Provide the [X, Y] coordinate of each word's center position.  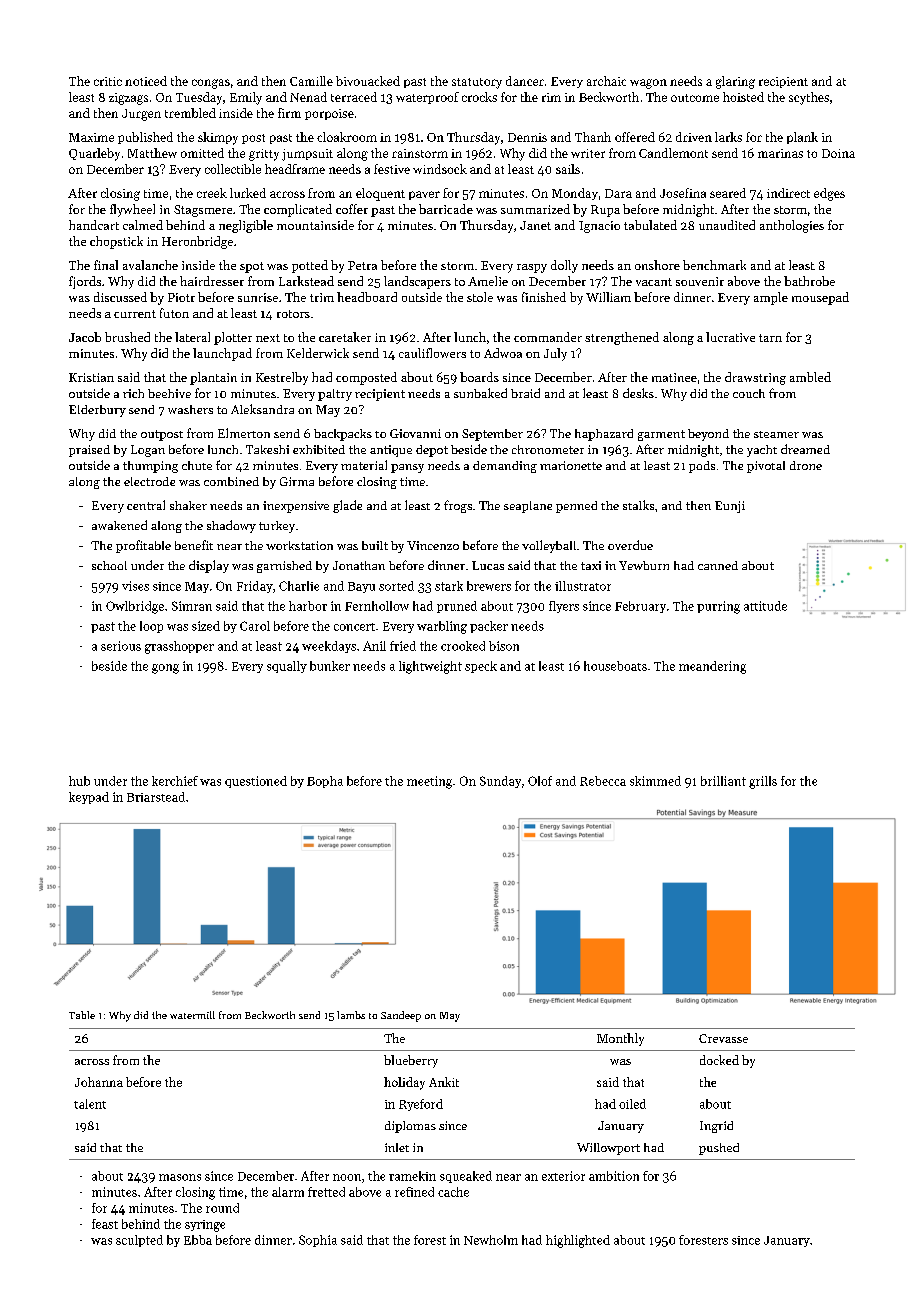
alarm [288, 1192]
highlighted [578, 1241]
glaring [735, 82]
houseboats [615, 666]
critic [108, 81]
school [109, 565]
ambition [614, 1176]
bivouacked [368, 81]
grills [763, 782]
